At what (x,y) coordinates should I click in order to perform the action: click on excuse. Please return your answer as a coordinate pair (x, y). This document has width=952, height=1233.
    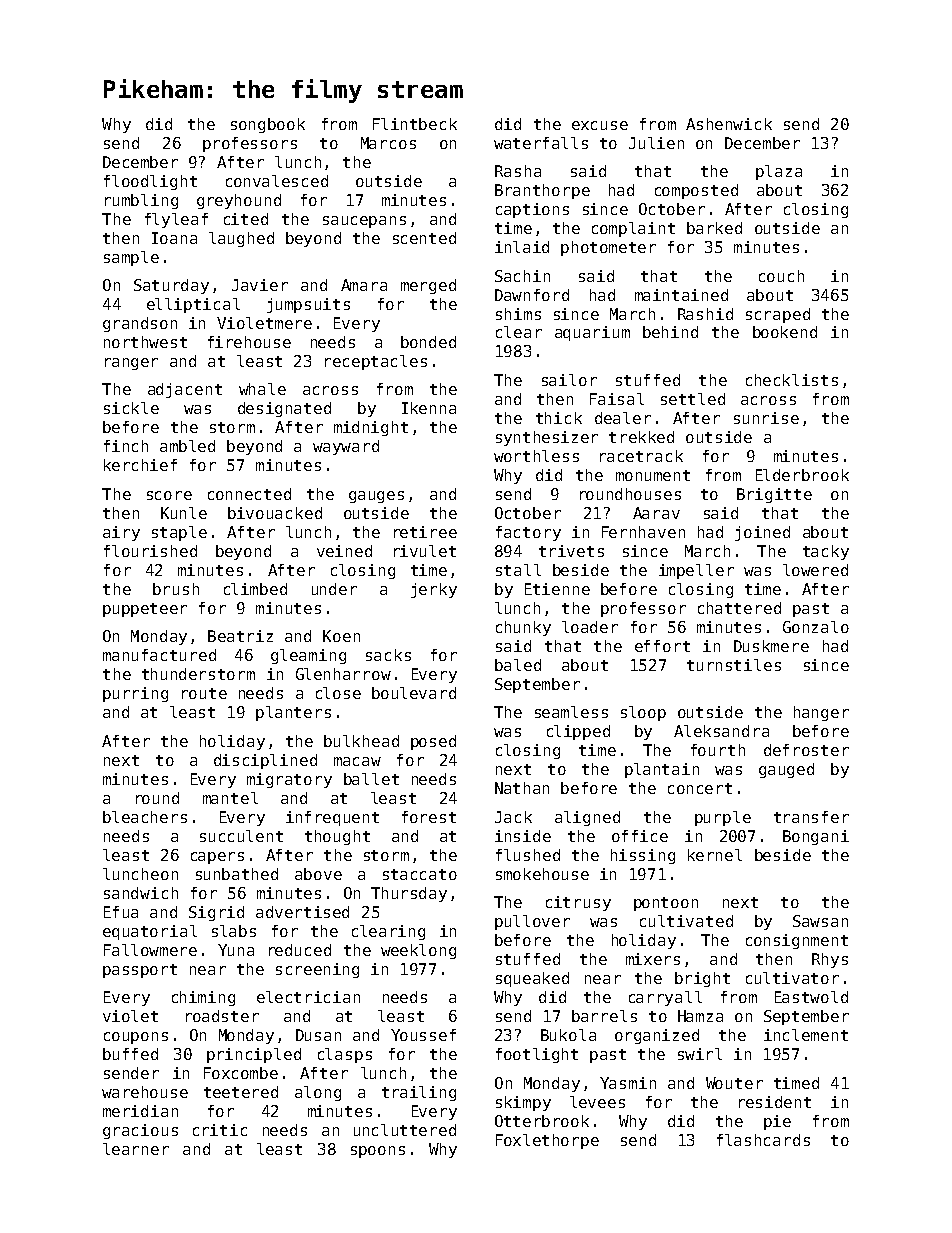
    Looking at the image, I should click on (600, 125).
